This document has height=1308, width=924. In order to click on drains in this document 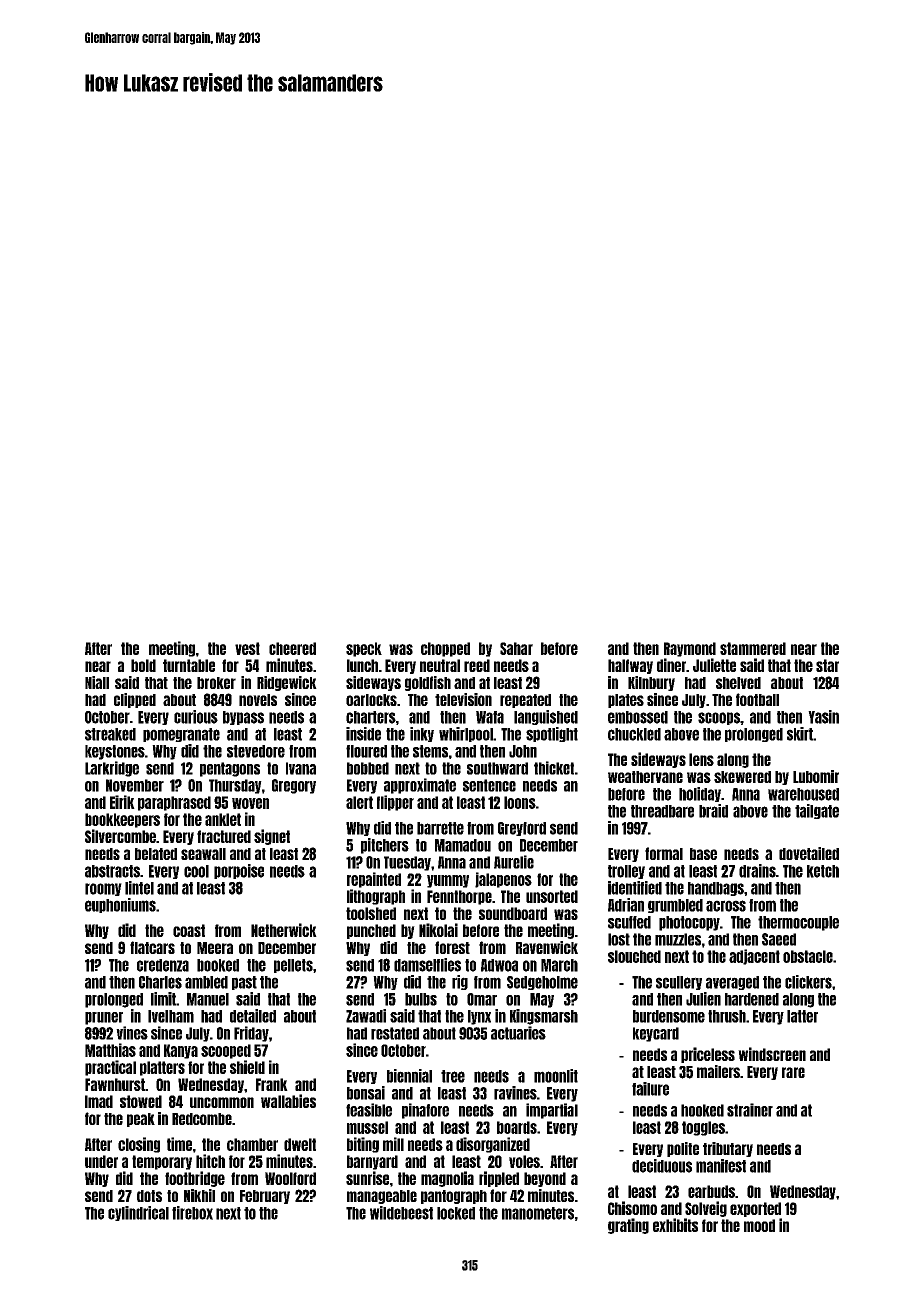, I will do `click(757, 871)`.
